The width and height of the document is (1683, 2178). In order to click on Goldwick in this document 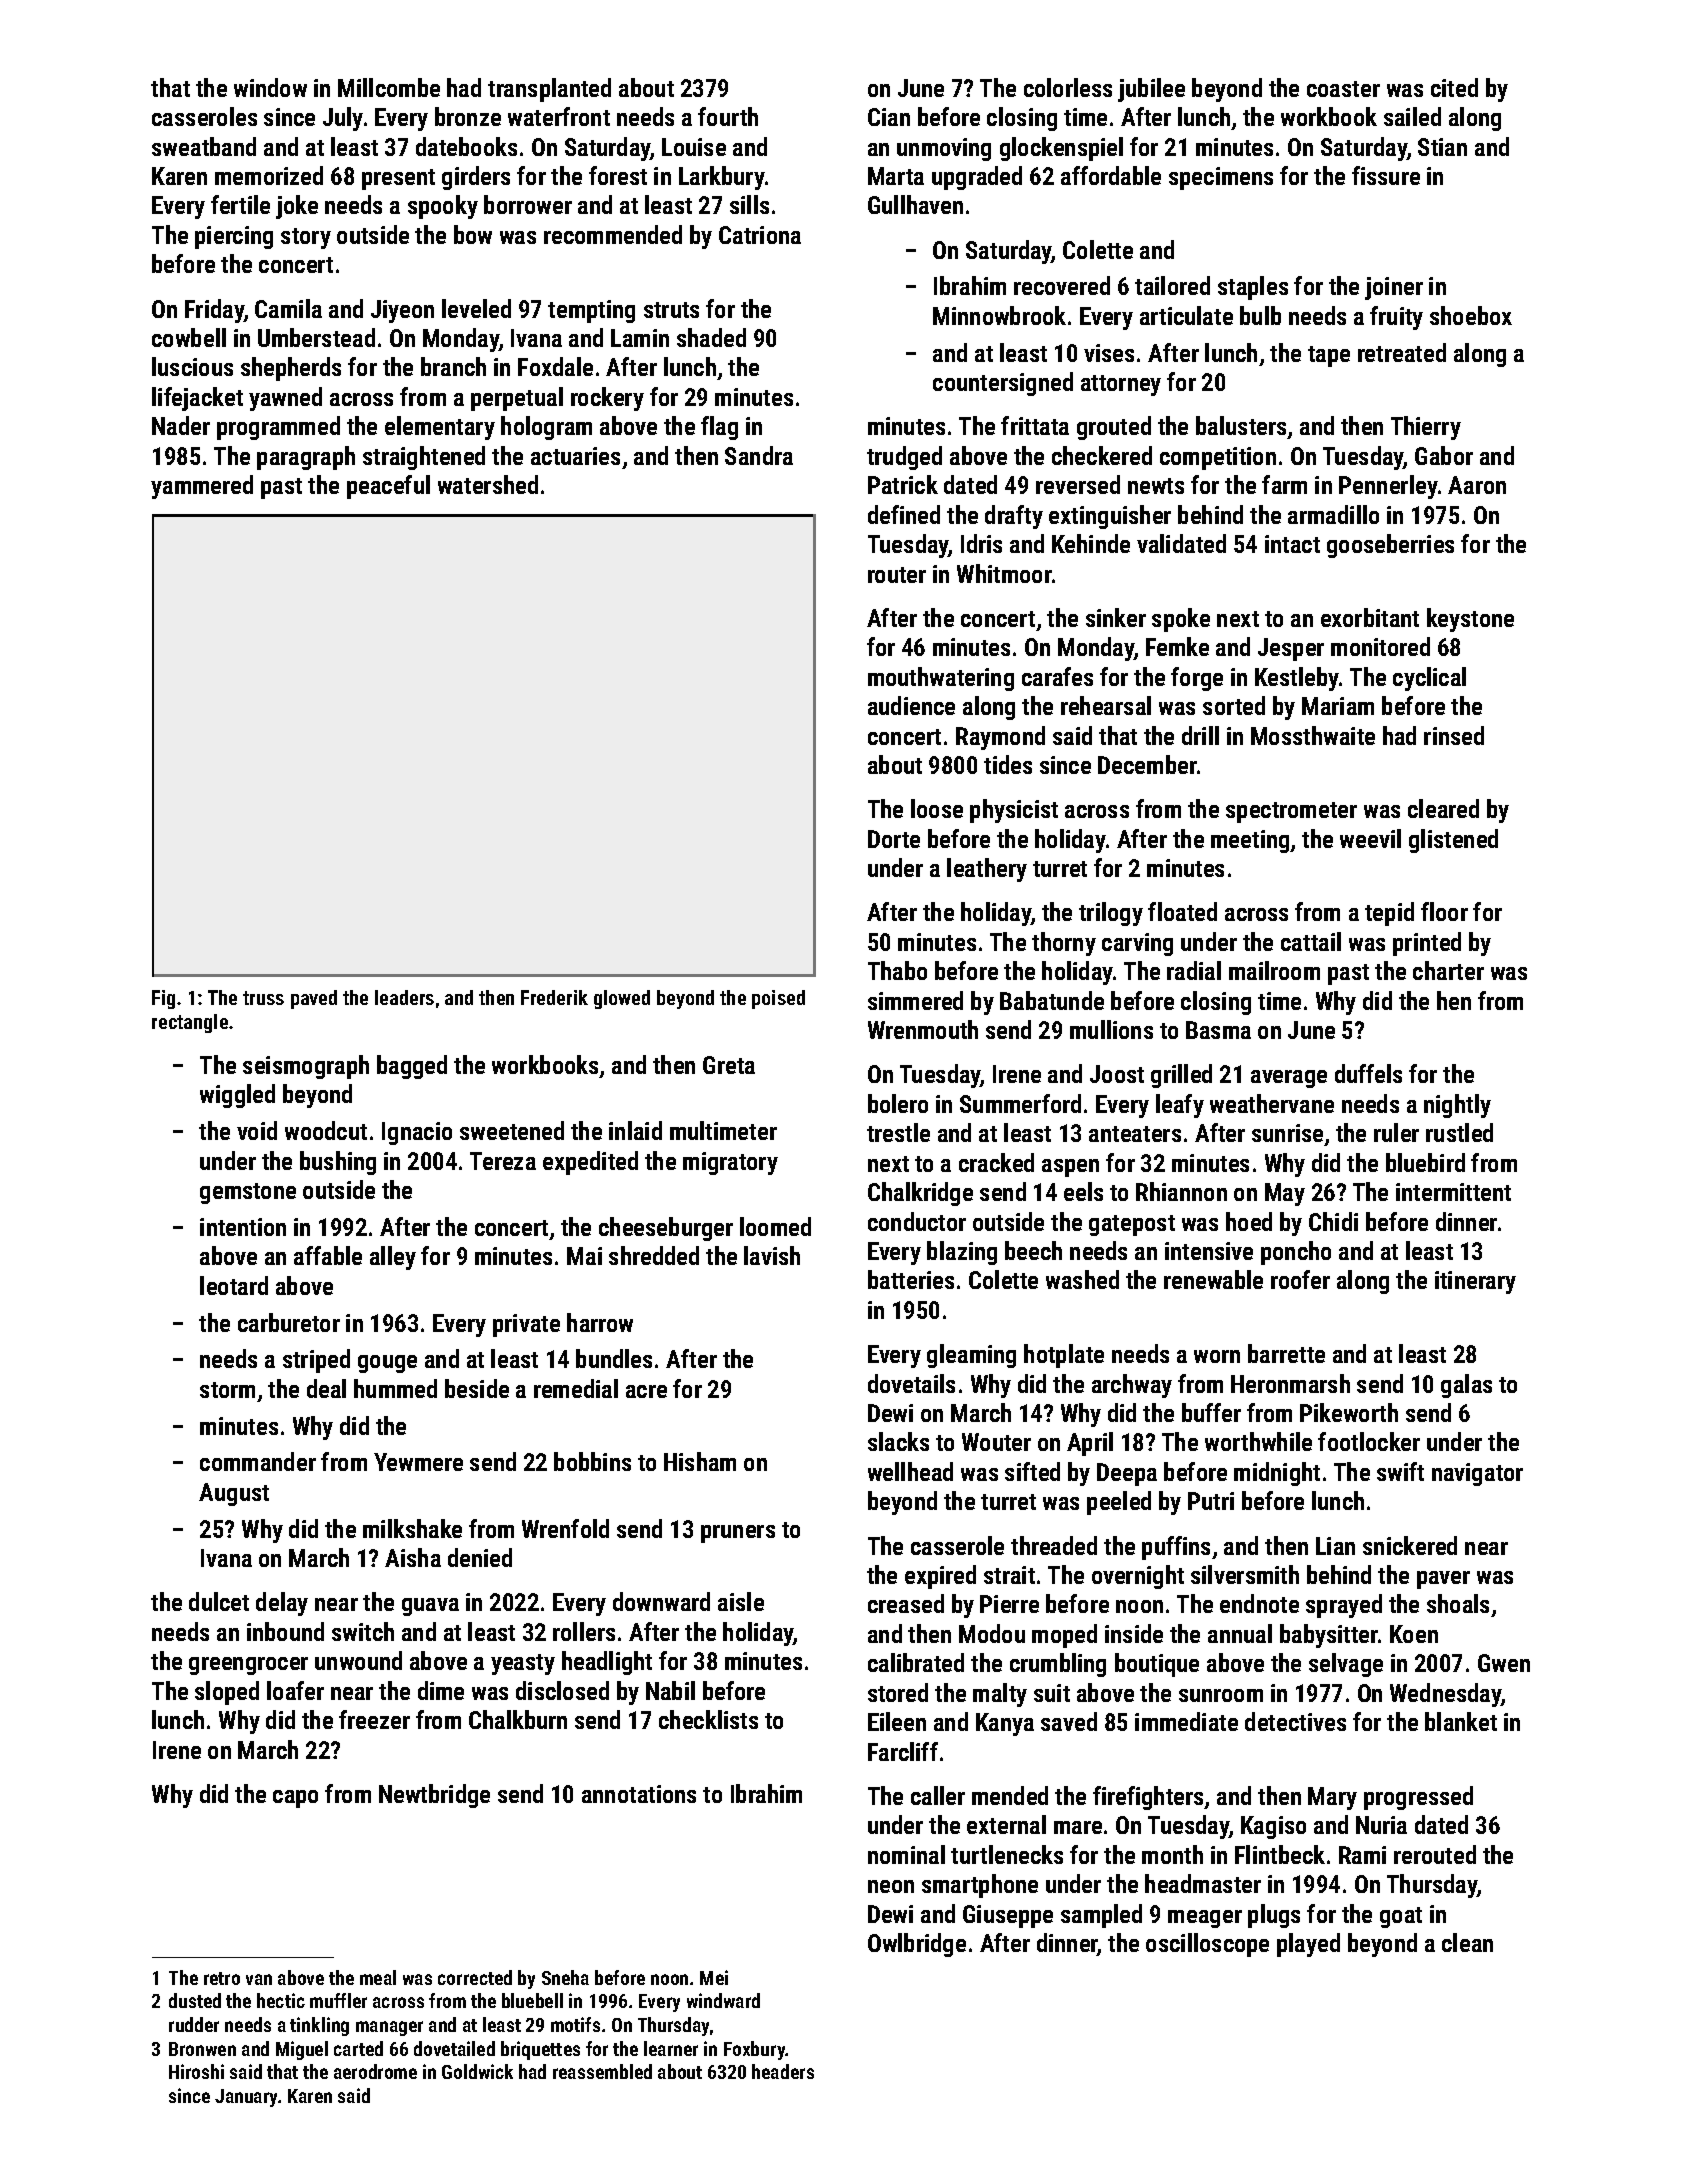, I will do `click(477, 2071)`.
